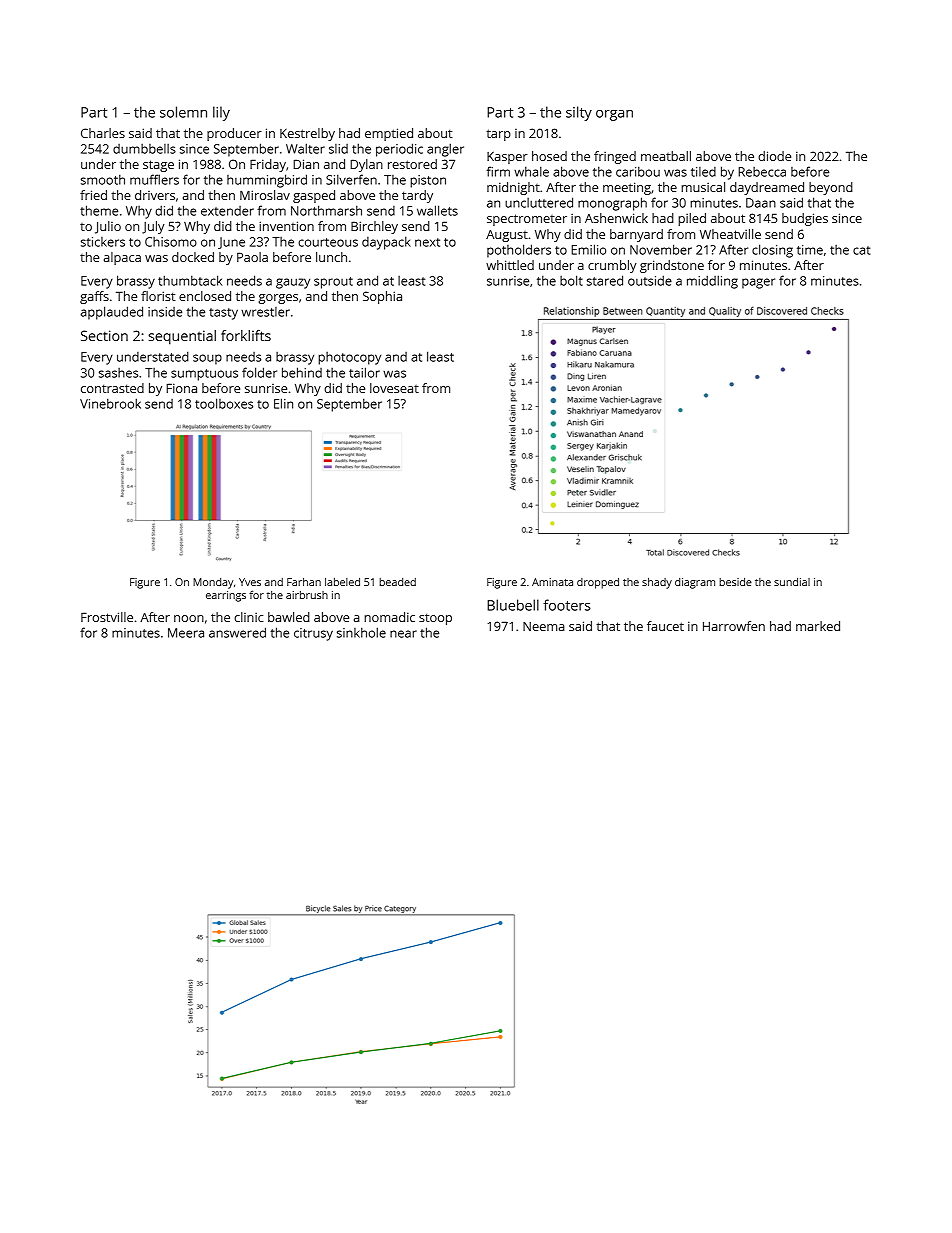  I want to click on Chisomo, so click(171, 242).
